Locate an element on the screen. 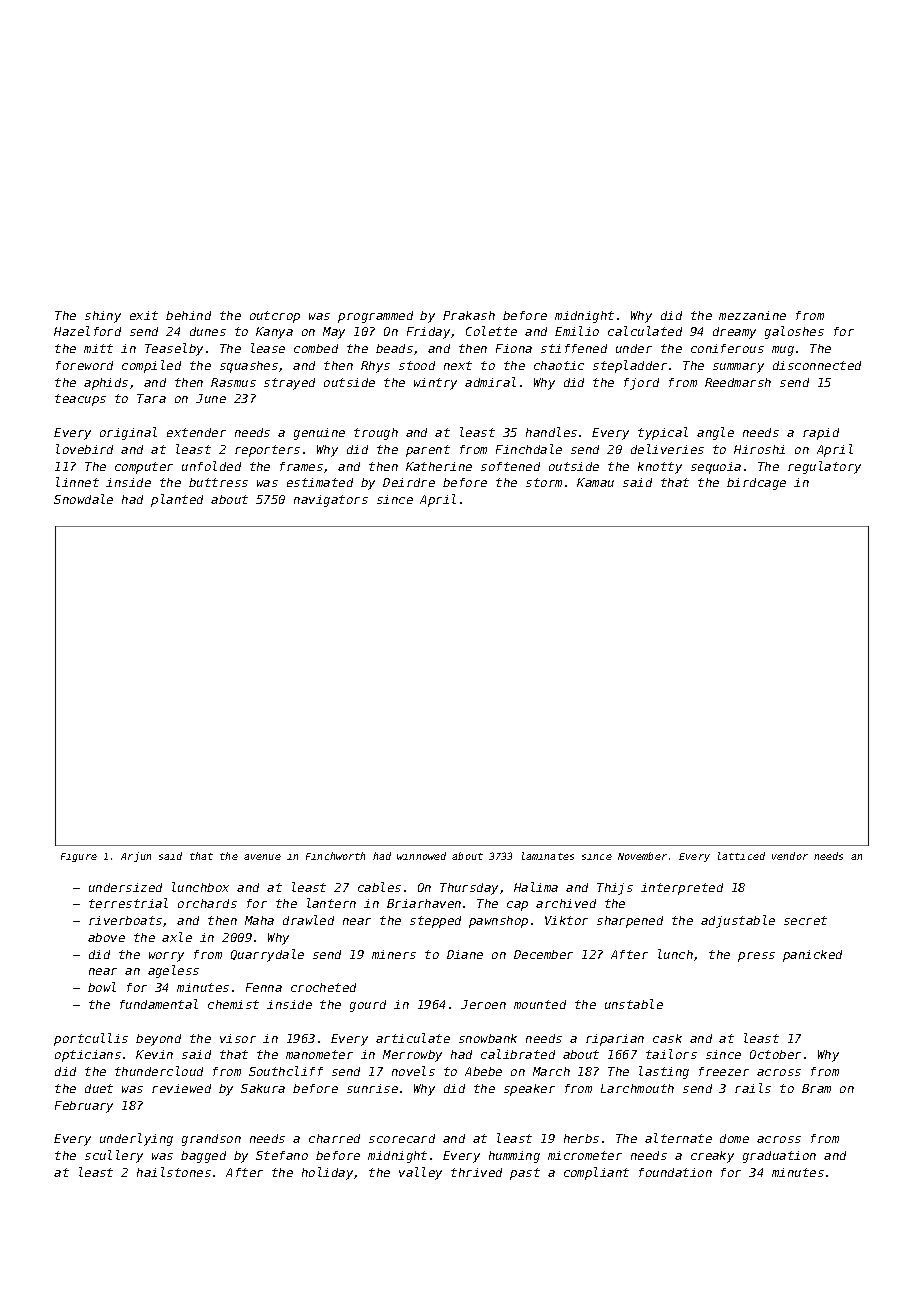 The height and width of the screenshot is (1308, 924). hailstones is located at coordinates (174, 1172).
